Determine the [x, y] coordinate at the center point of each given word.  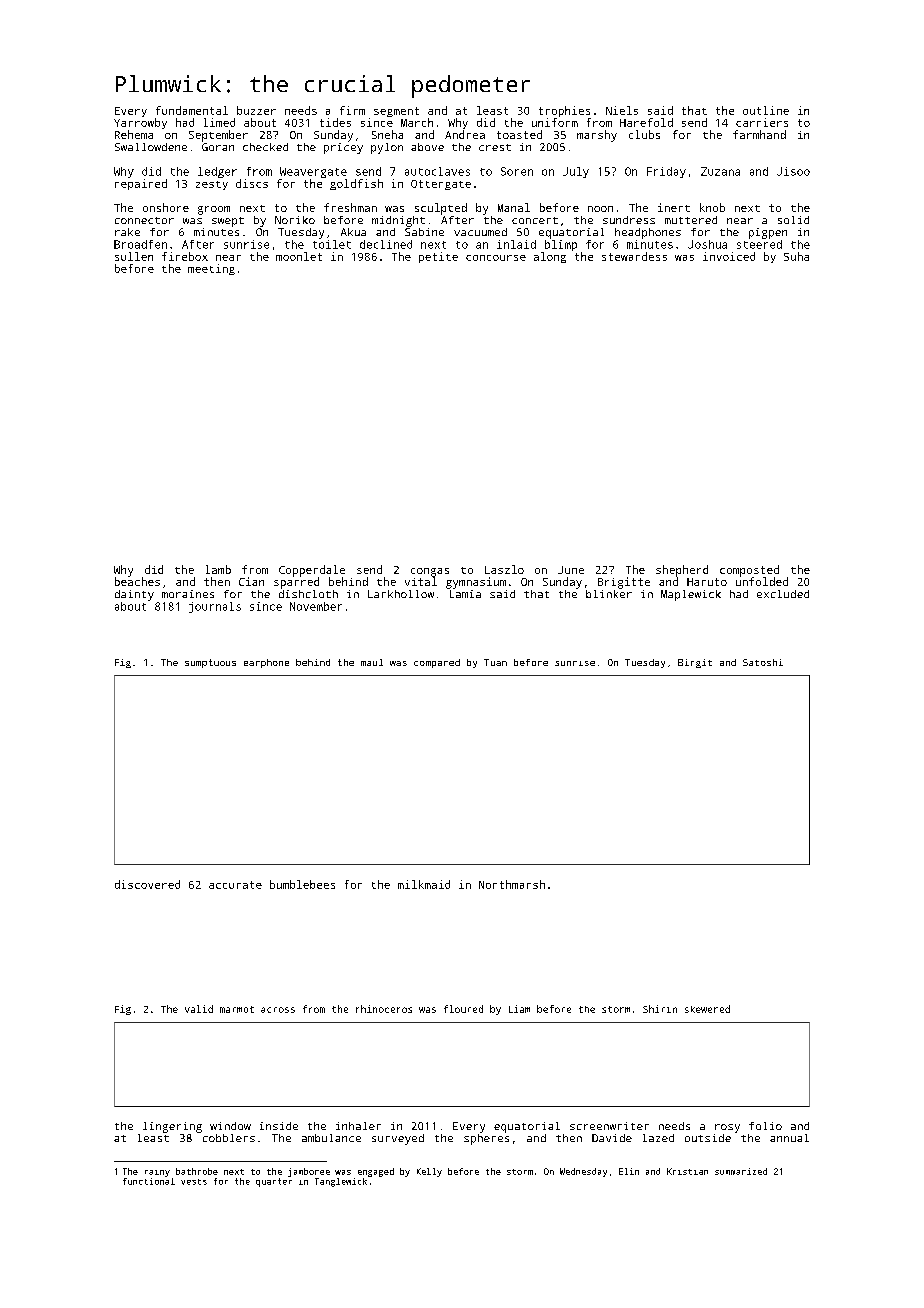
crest [495, 147]
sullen [134, 256]
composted [749, 571]
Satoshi [763, 662]
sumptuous [210, 663]
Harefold [646, 122]
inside [279, 1126]
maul [372, 662]
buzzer [256, 110]
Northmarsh [512, 884]
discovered [147, 884]
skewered [707, 1009]
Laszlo [504, 569]
